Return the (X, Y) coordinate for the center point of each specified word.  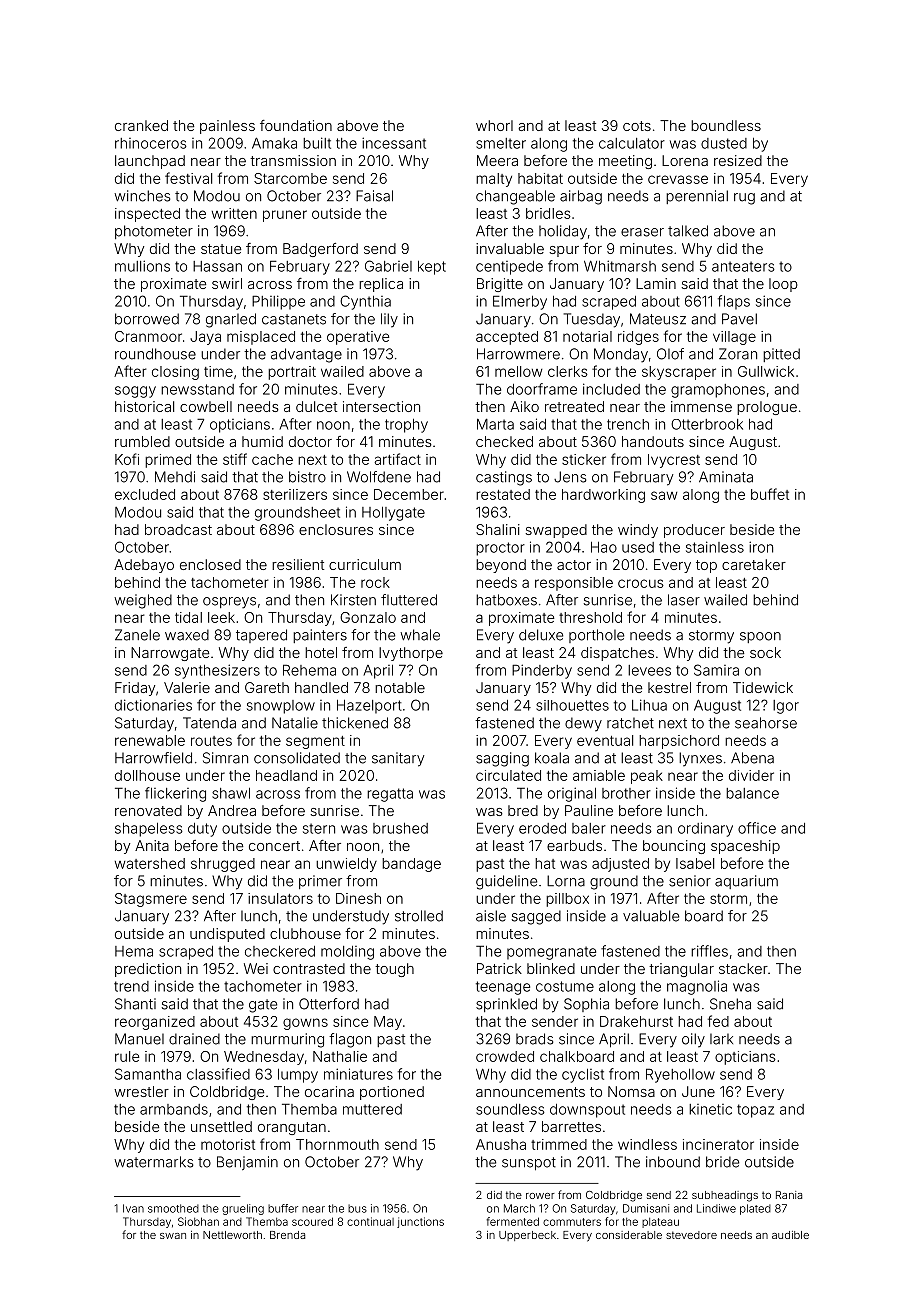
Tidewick (763, 687)
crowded (505, 1056)
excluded (145, 494)
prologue (767, 408)
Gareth (267, 687)
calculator (632, 143)
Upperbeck (527, 1236)
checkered (280, 951)
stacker (743, 968)
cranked (141, 125)
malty (494, 180)
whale (420, 635)
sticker (584, 459)
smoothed (173, 1208)
